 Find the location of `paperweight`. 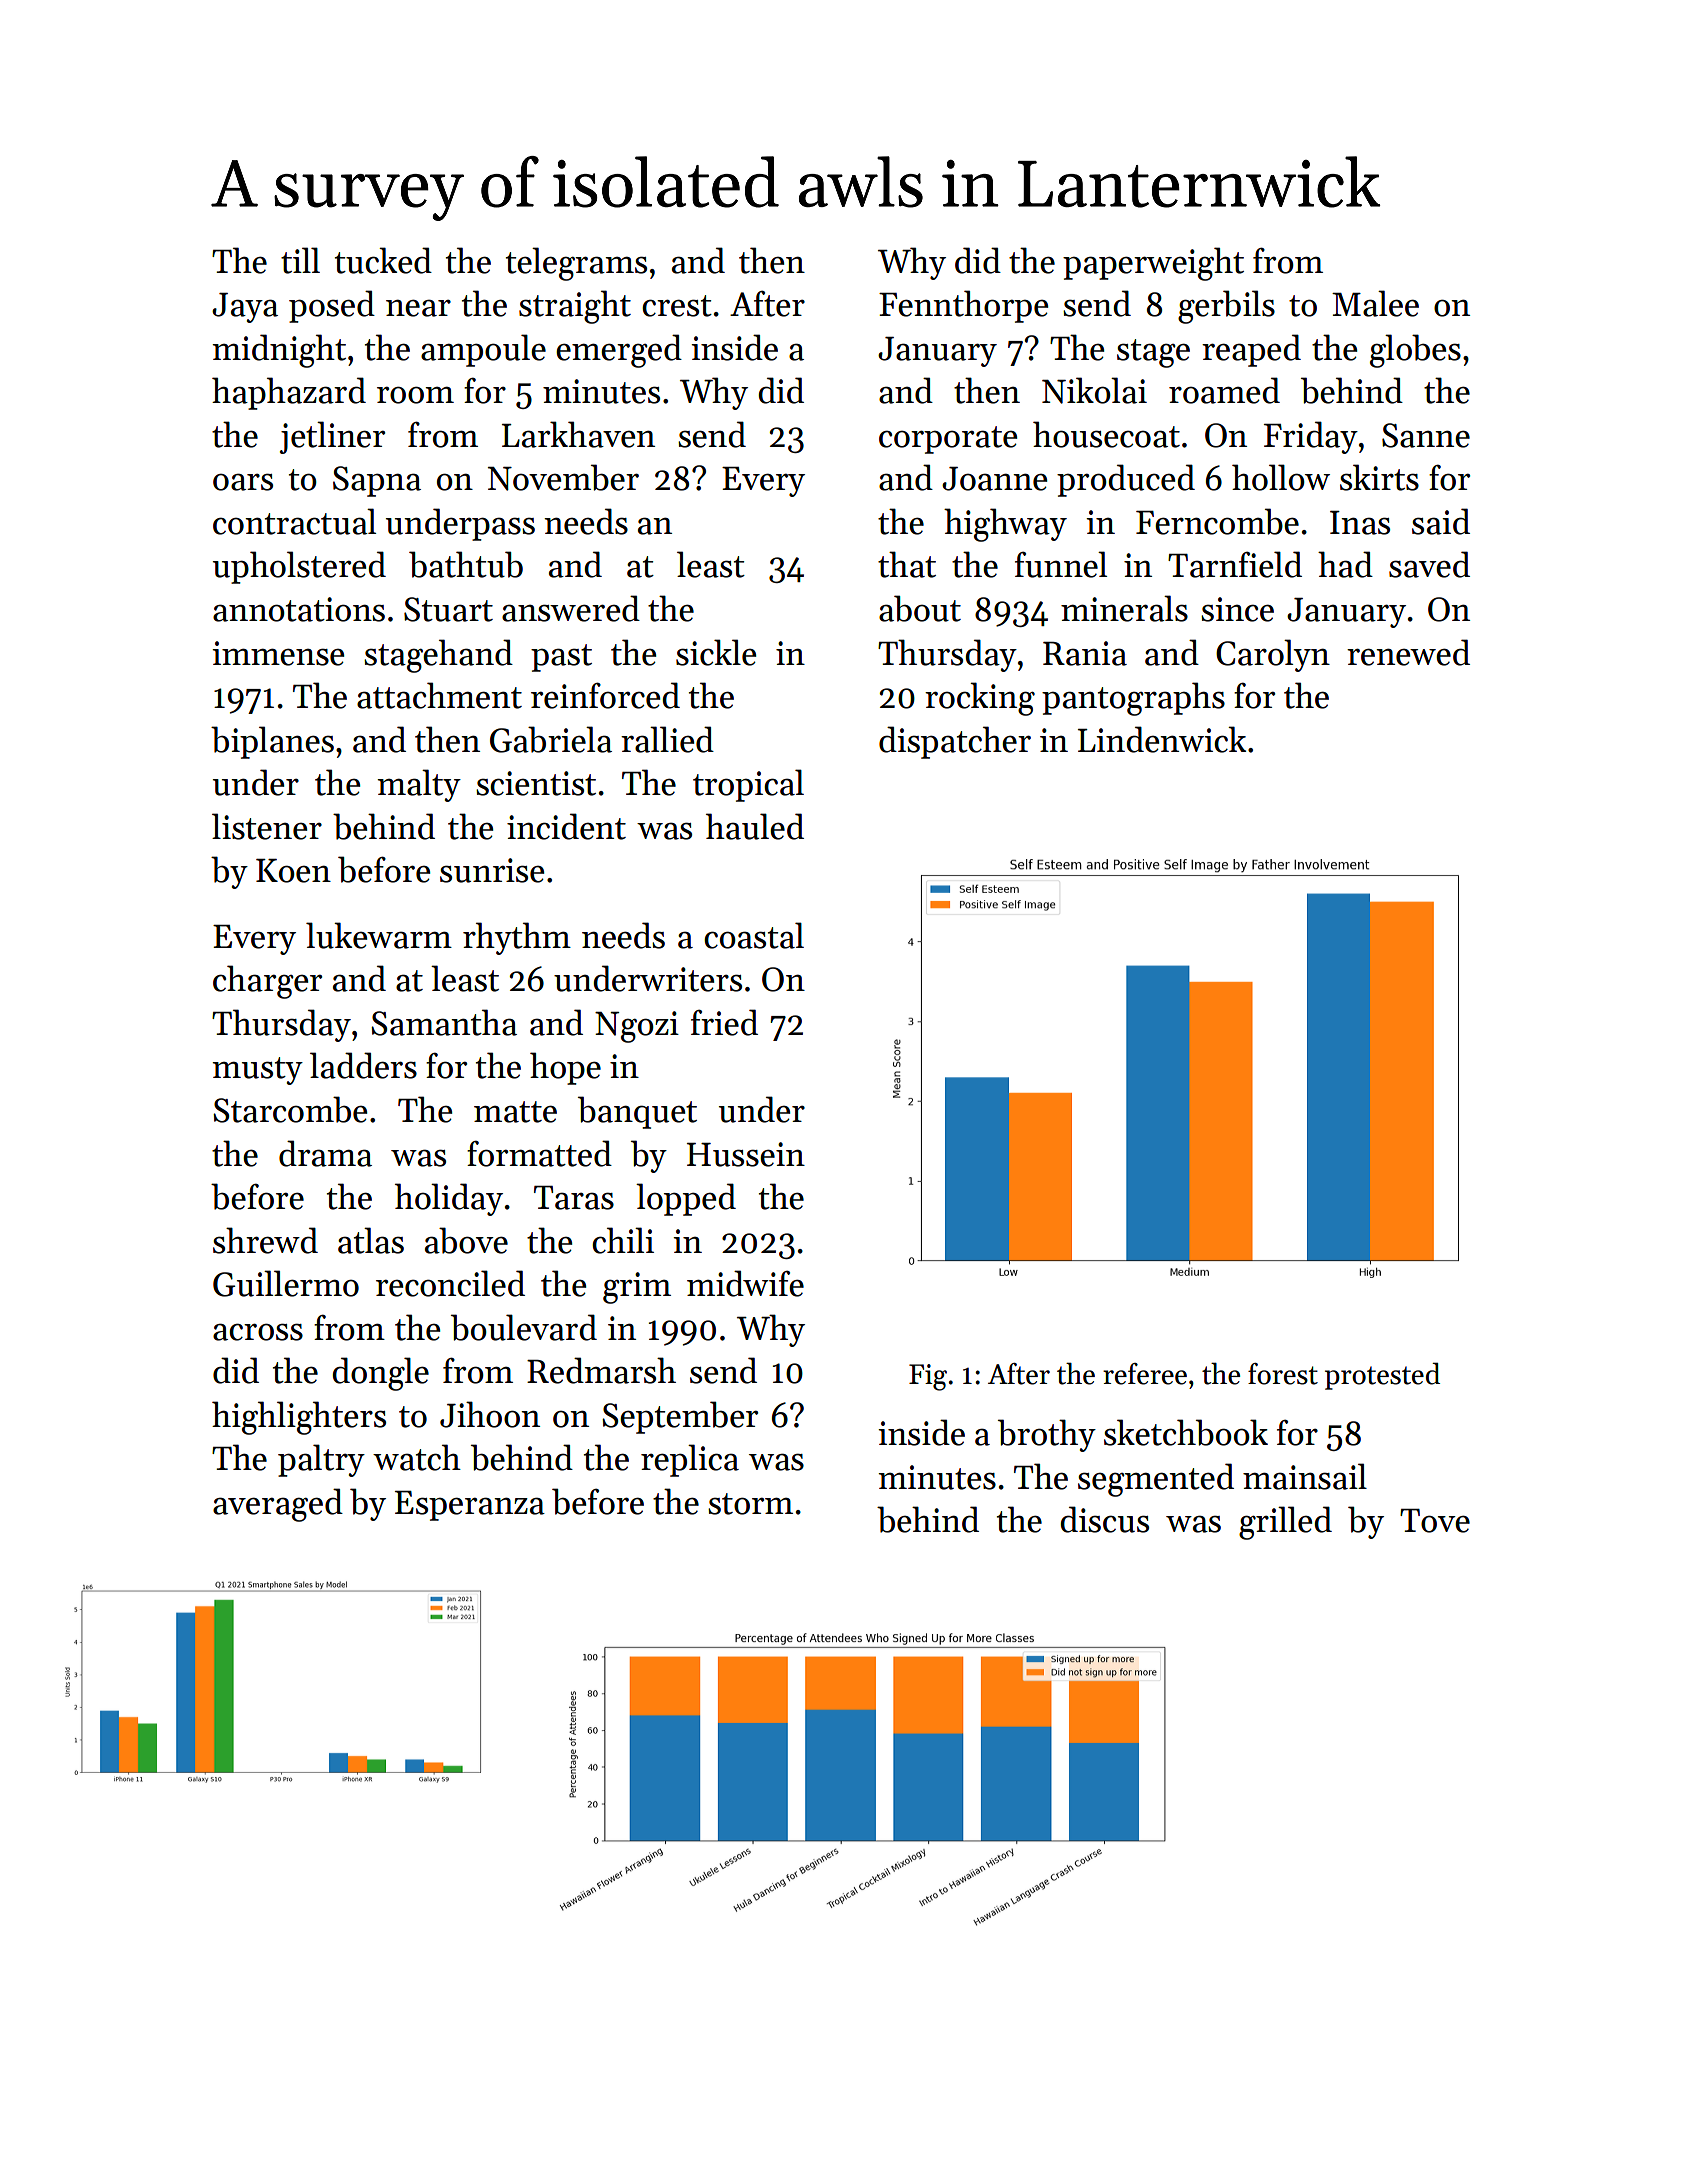

paperweight is located at coordinates (1153, 264).
